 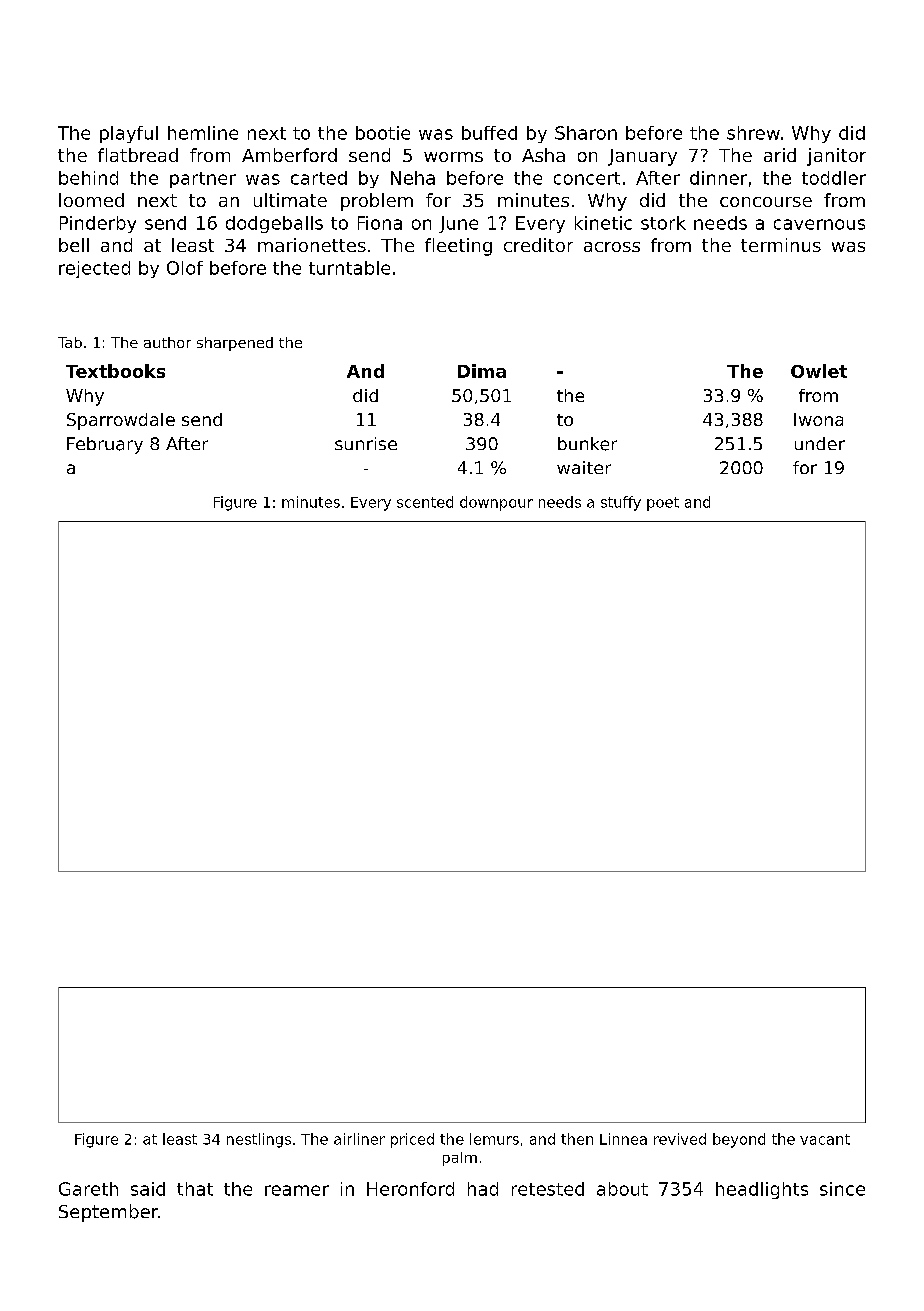 What do you see at coordinates (489, 133) in the image?
I see `buffed` at bounding box center [489, 133].
